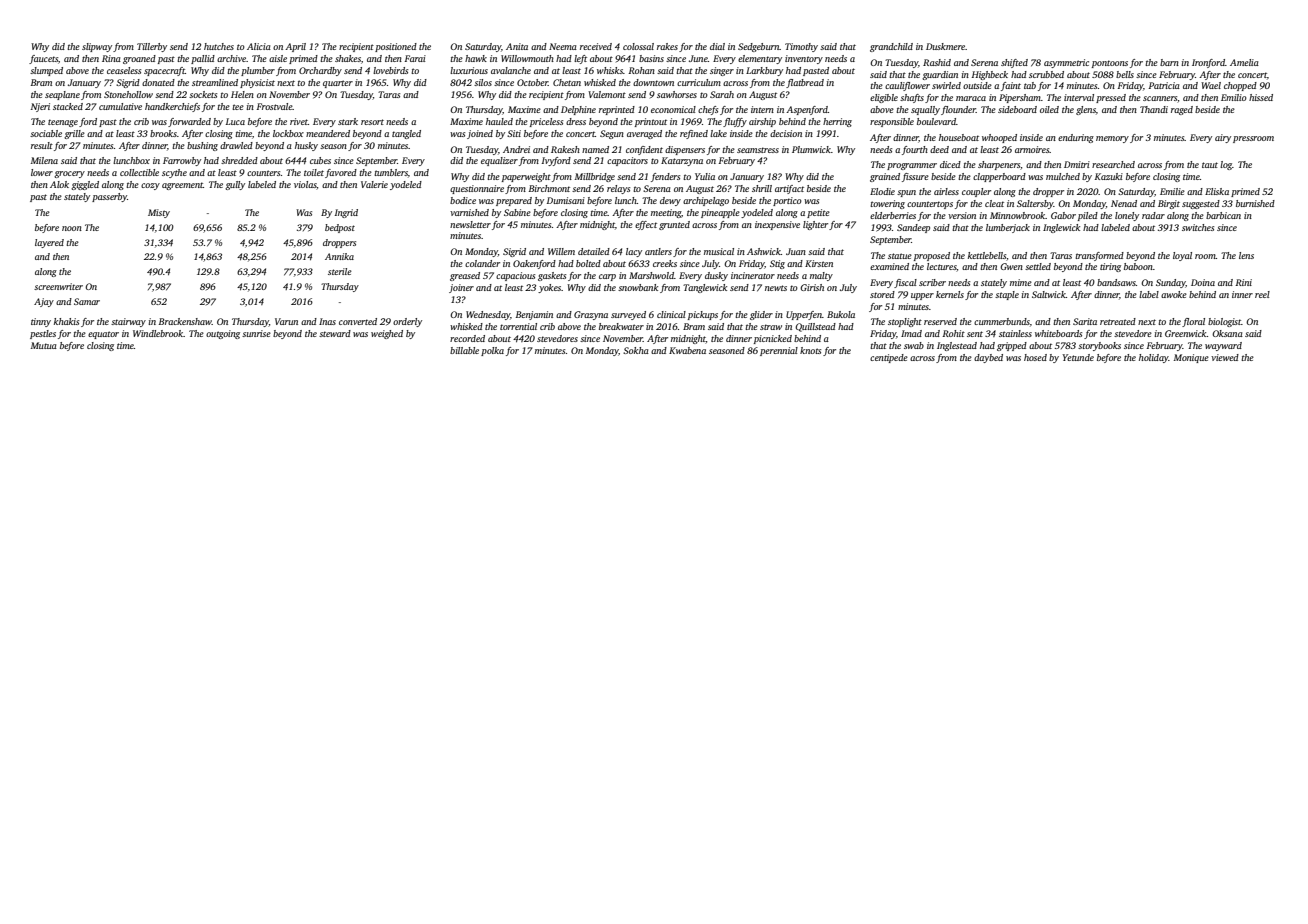 This screenshot has height=924, width=1308. Describe the element at coordinates (158, 82) in the screenshot. I see `donated` at that location.
